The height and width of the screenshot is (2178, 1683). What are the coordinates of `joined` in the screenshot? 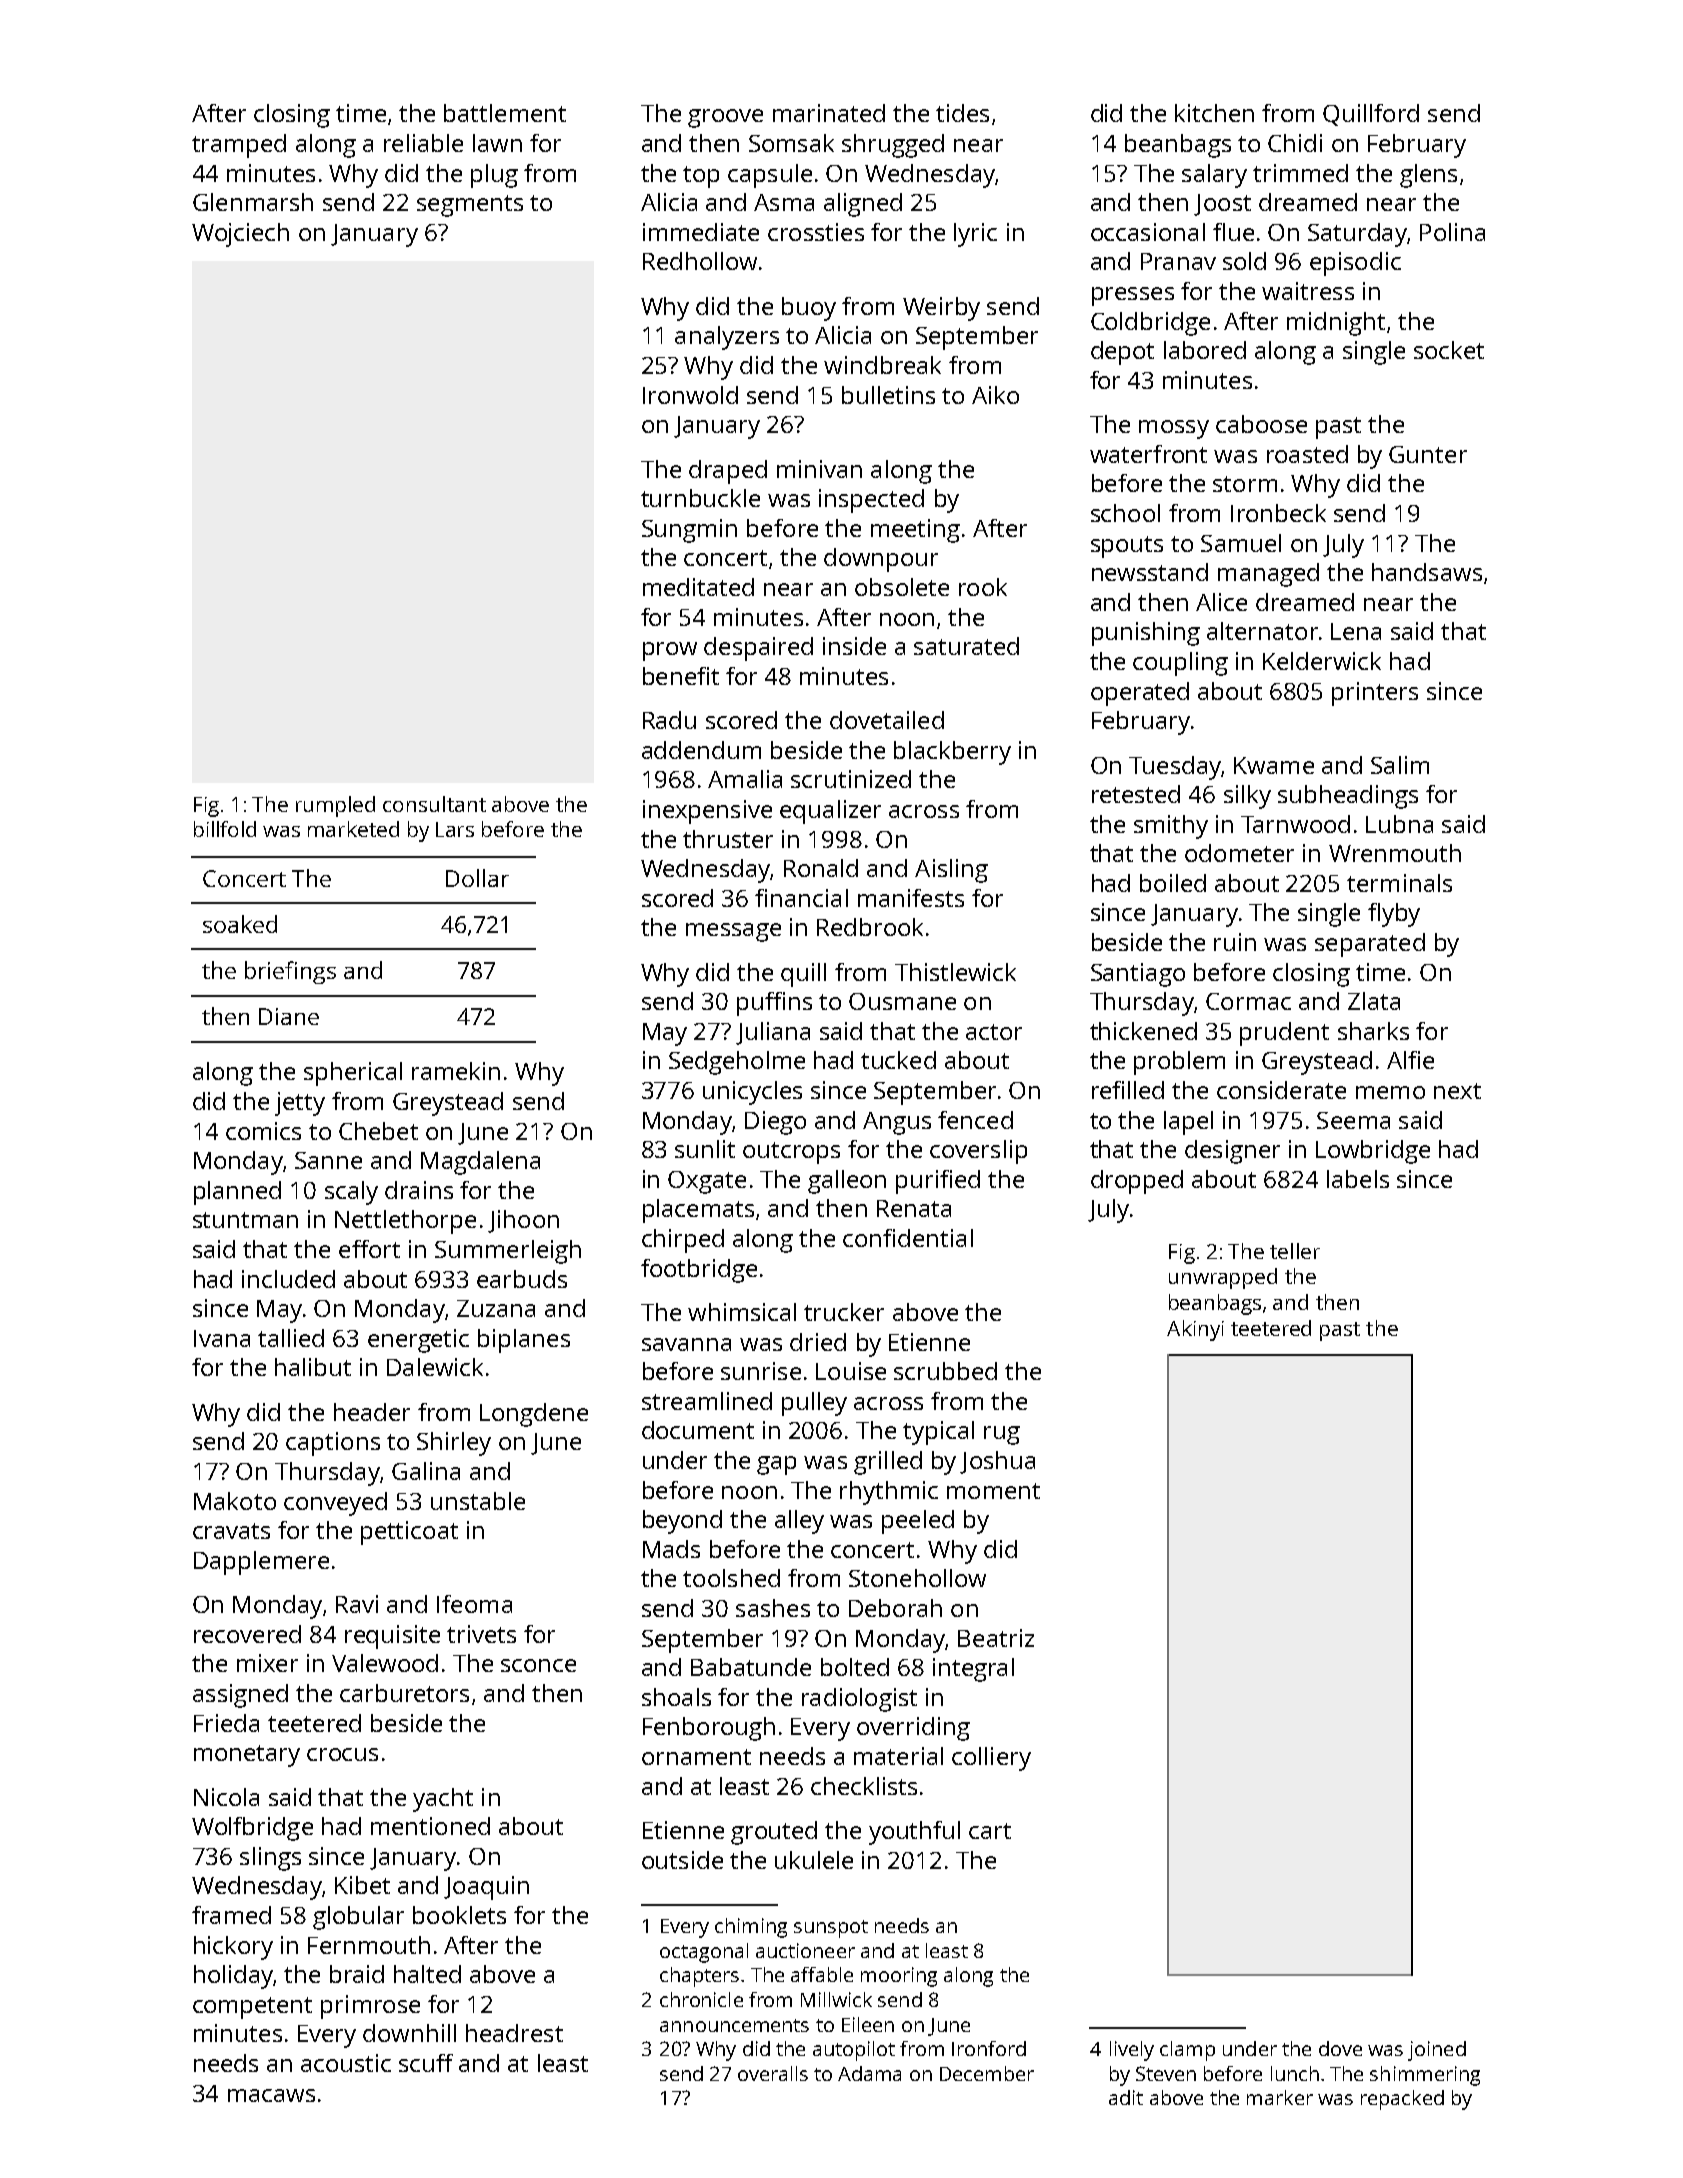 It's located at (1437, 2051).
